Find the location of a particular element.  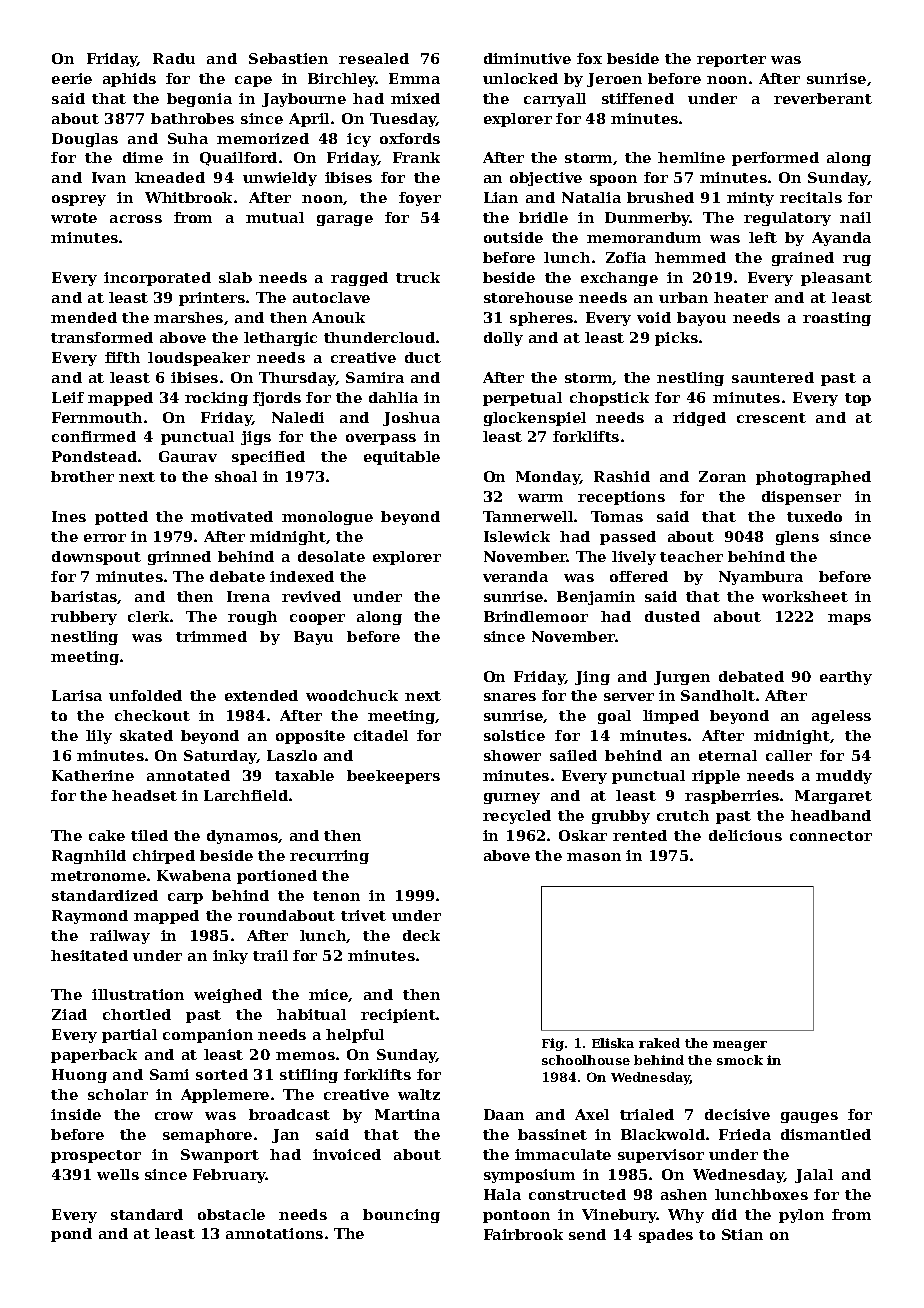

reverberant is located at coordinates (823, 98).
